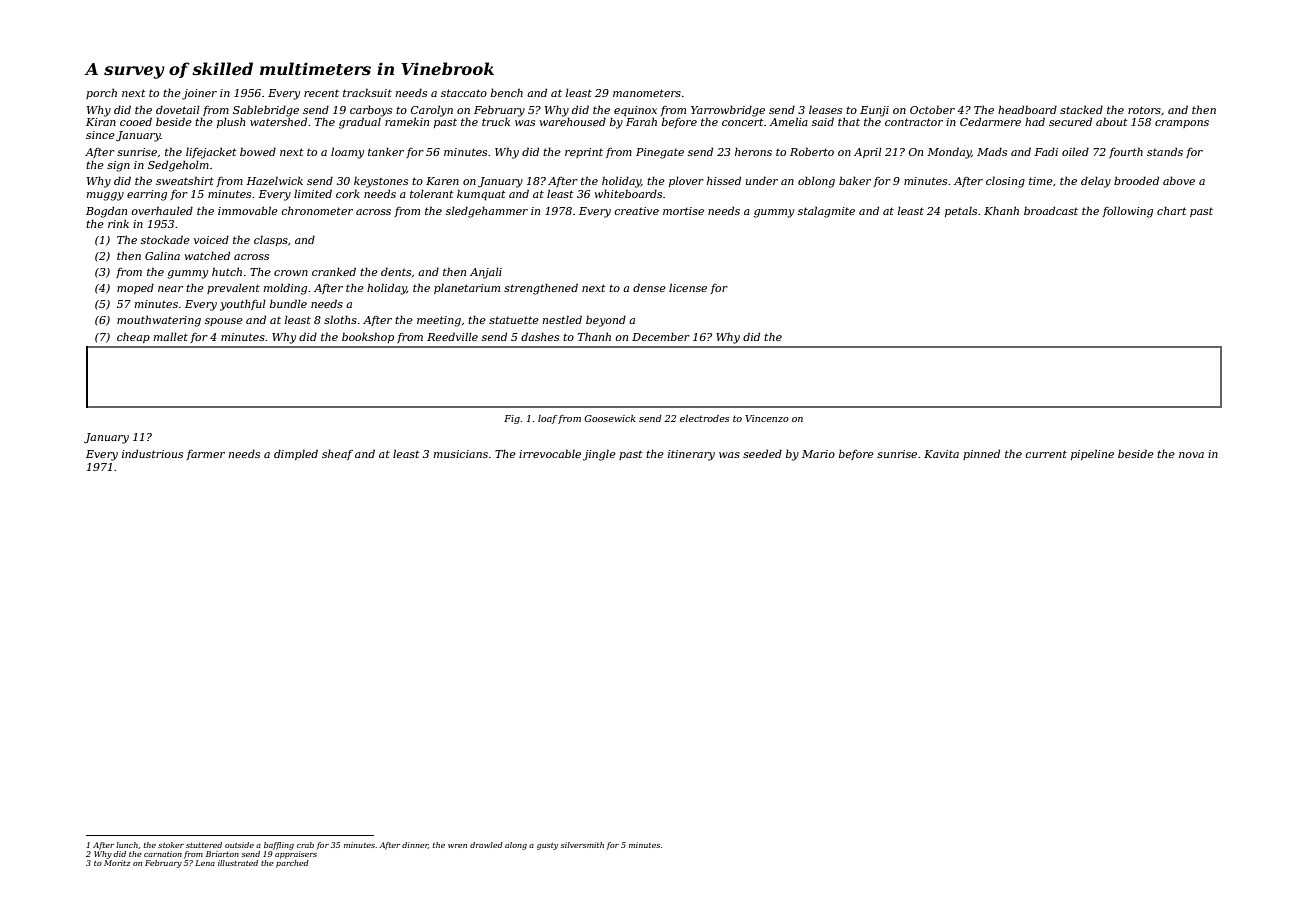 The width and height of the page is (1308, 924). Describe the element at coordinates (1191, 455) in the page. I see `nova` at that location.
